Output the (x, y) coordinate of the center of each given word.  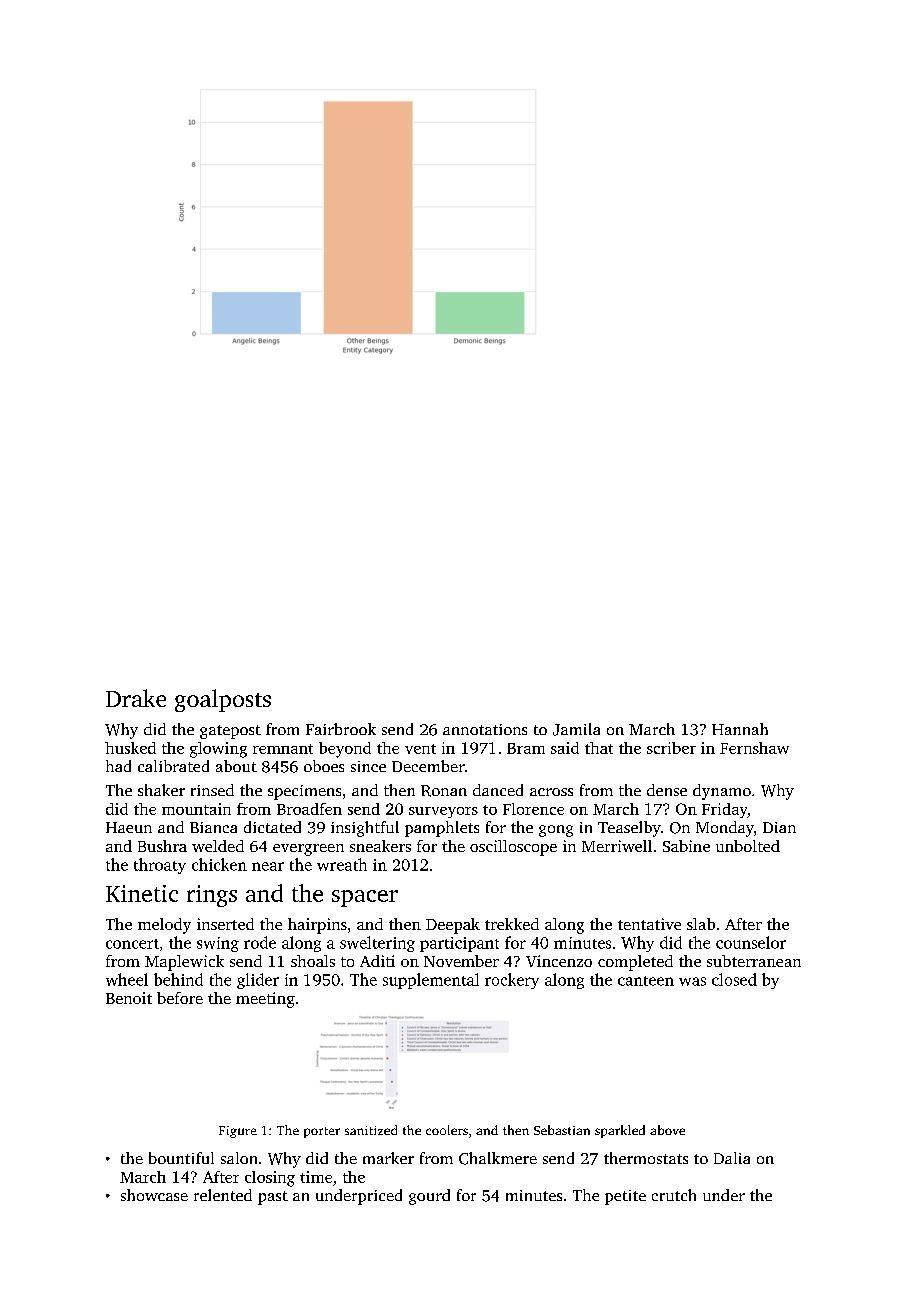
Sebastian (562, 1130)
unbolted (748, 846)
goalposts (223, 700)
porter (322, 1132)
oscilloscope (513, 848)
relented (223, 1195)
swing (218, 944)
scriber (671, 748)
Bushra (162, 846)
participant (459, 944)
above (667, 1130)
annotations (485, 729)
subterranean (754, 961)
